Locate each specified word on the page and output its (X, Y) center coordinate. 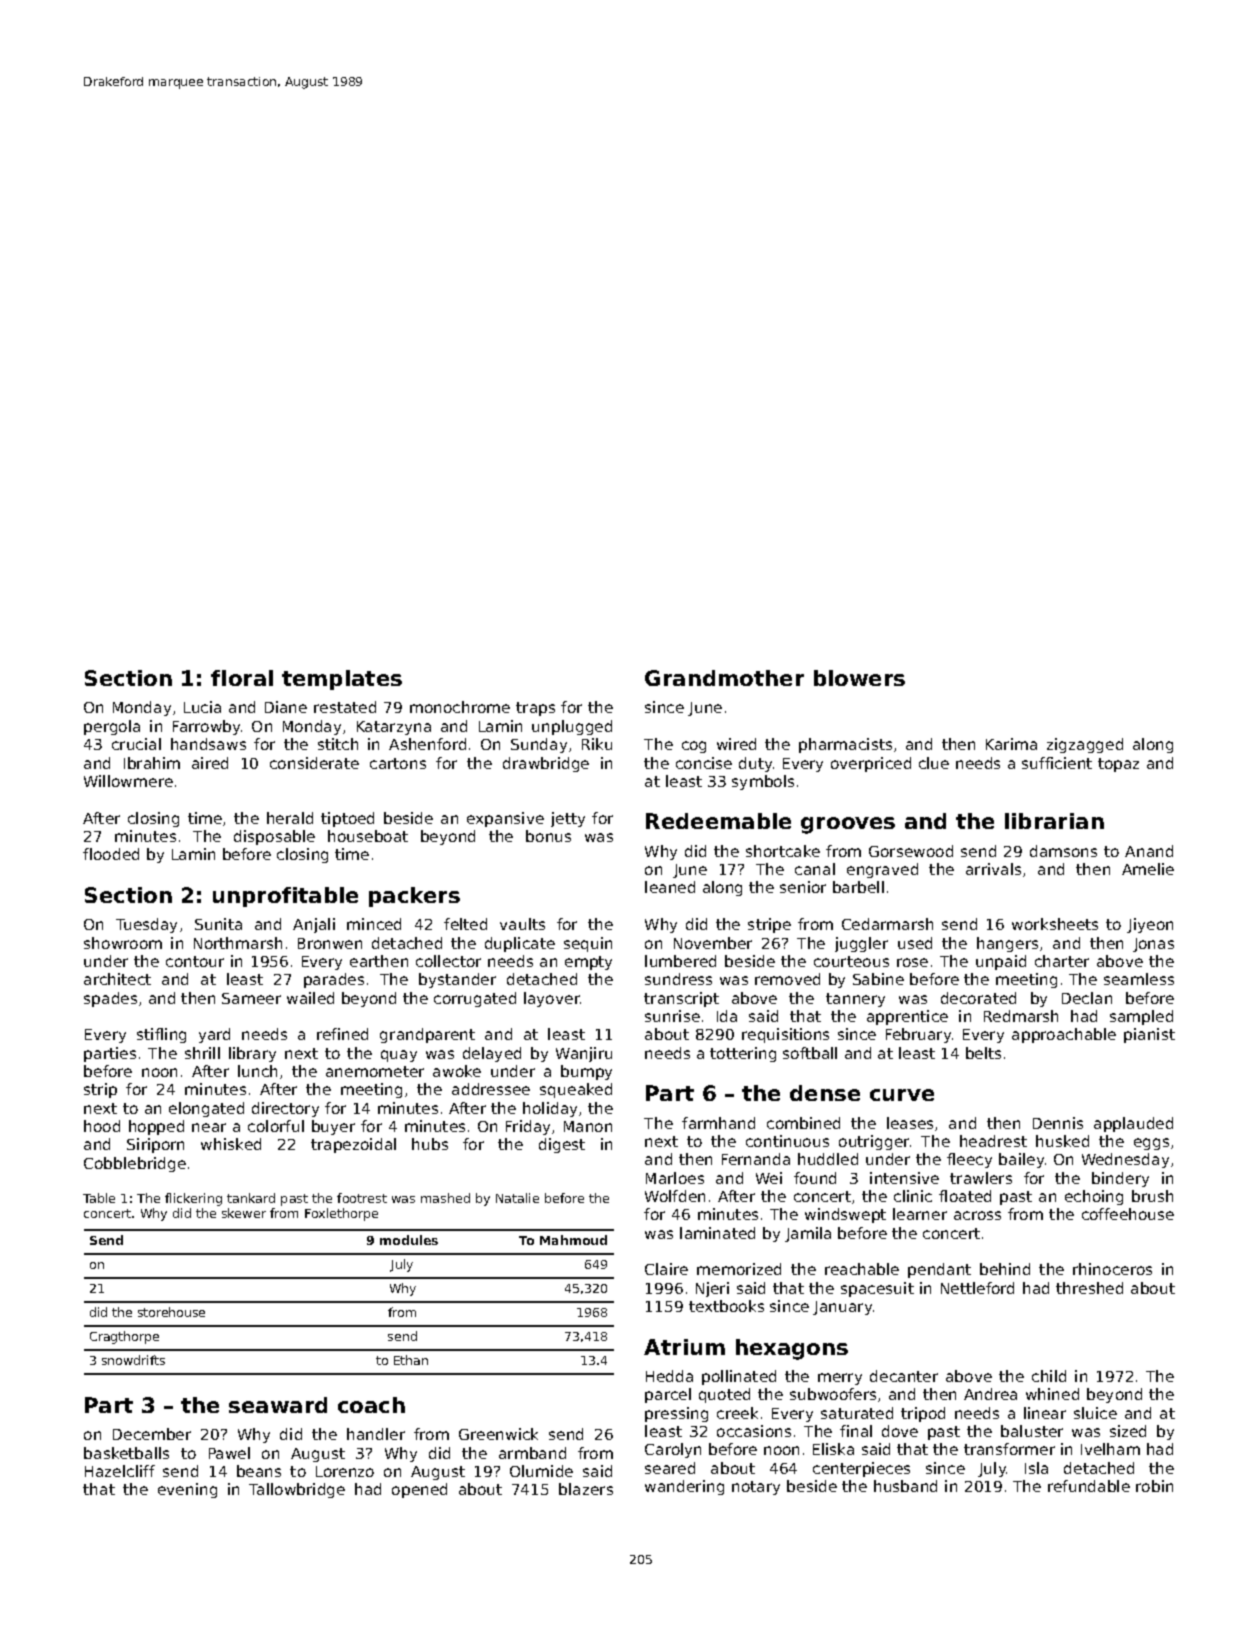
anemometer (375, 1071)
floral (242, 678)
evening (187, 1490)
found (815, 1178)
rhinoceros (1112, 1269)
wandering (684, 1487)
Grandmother (724, 678)
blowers (859, 678)
